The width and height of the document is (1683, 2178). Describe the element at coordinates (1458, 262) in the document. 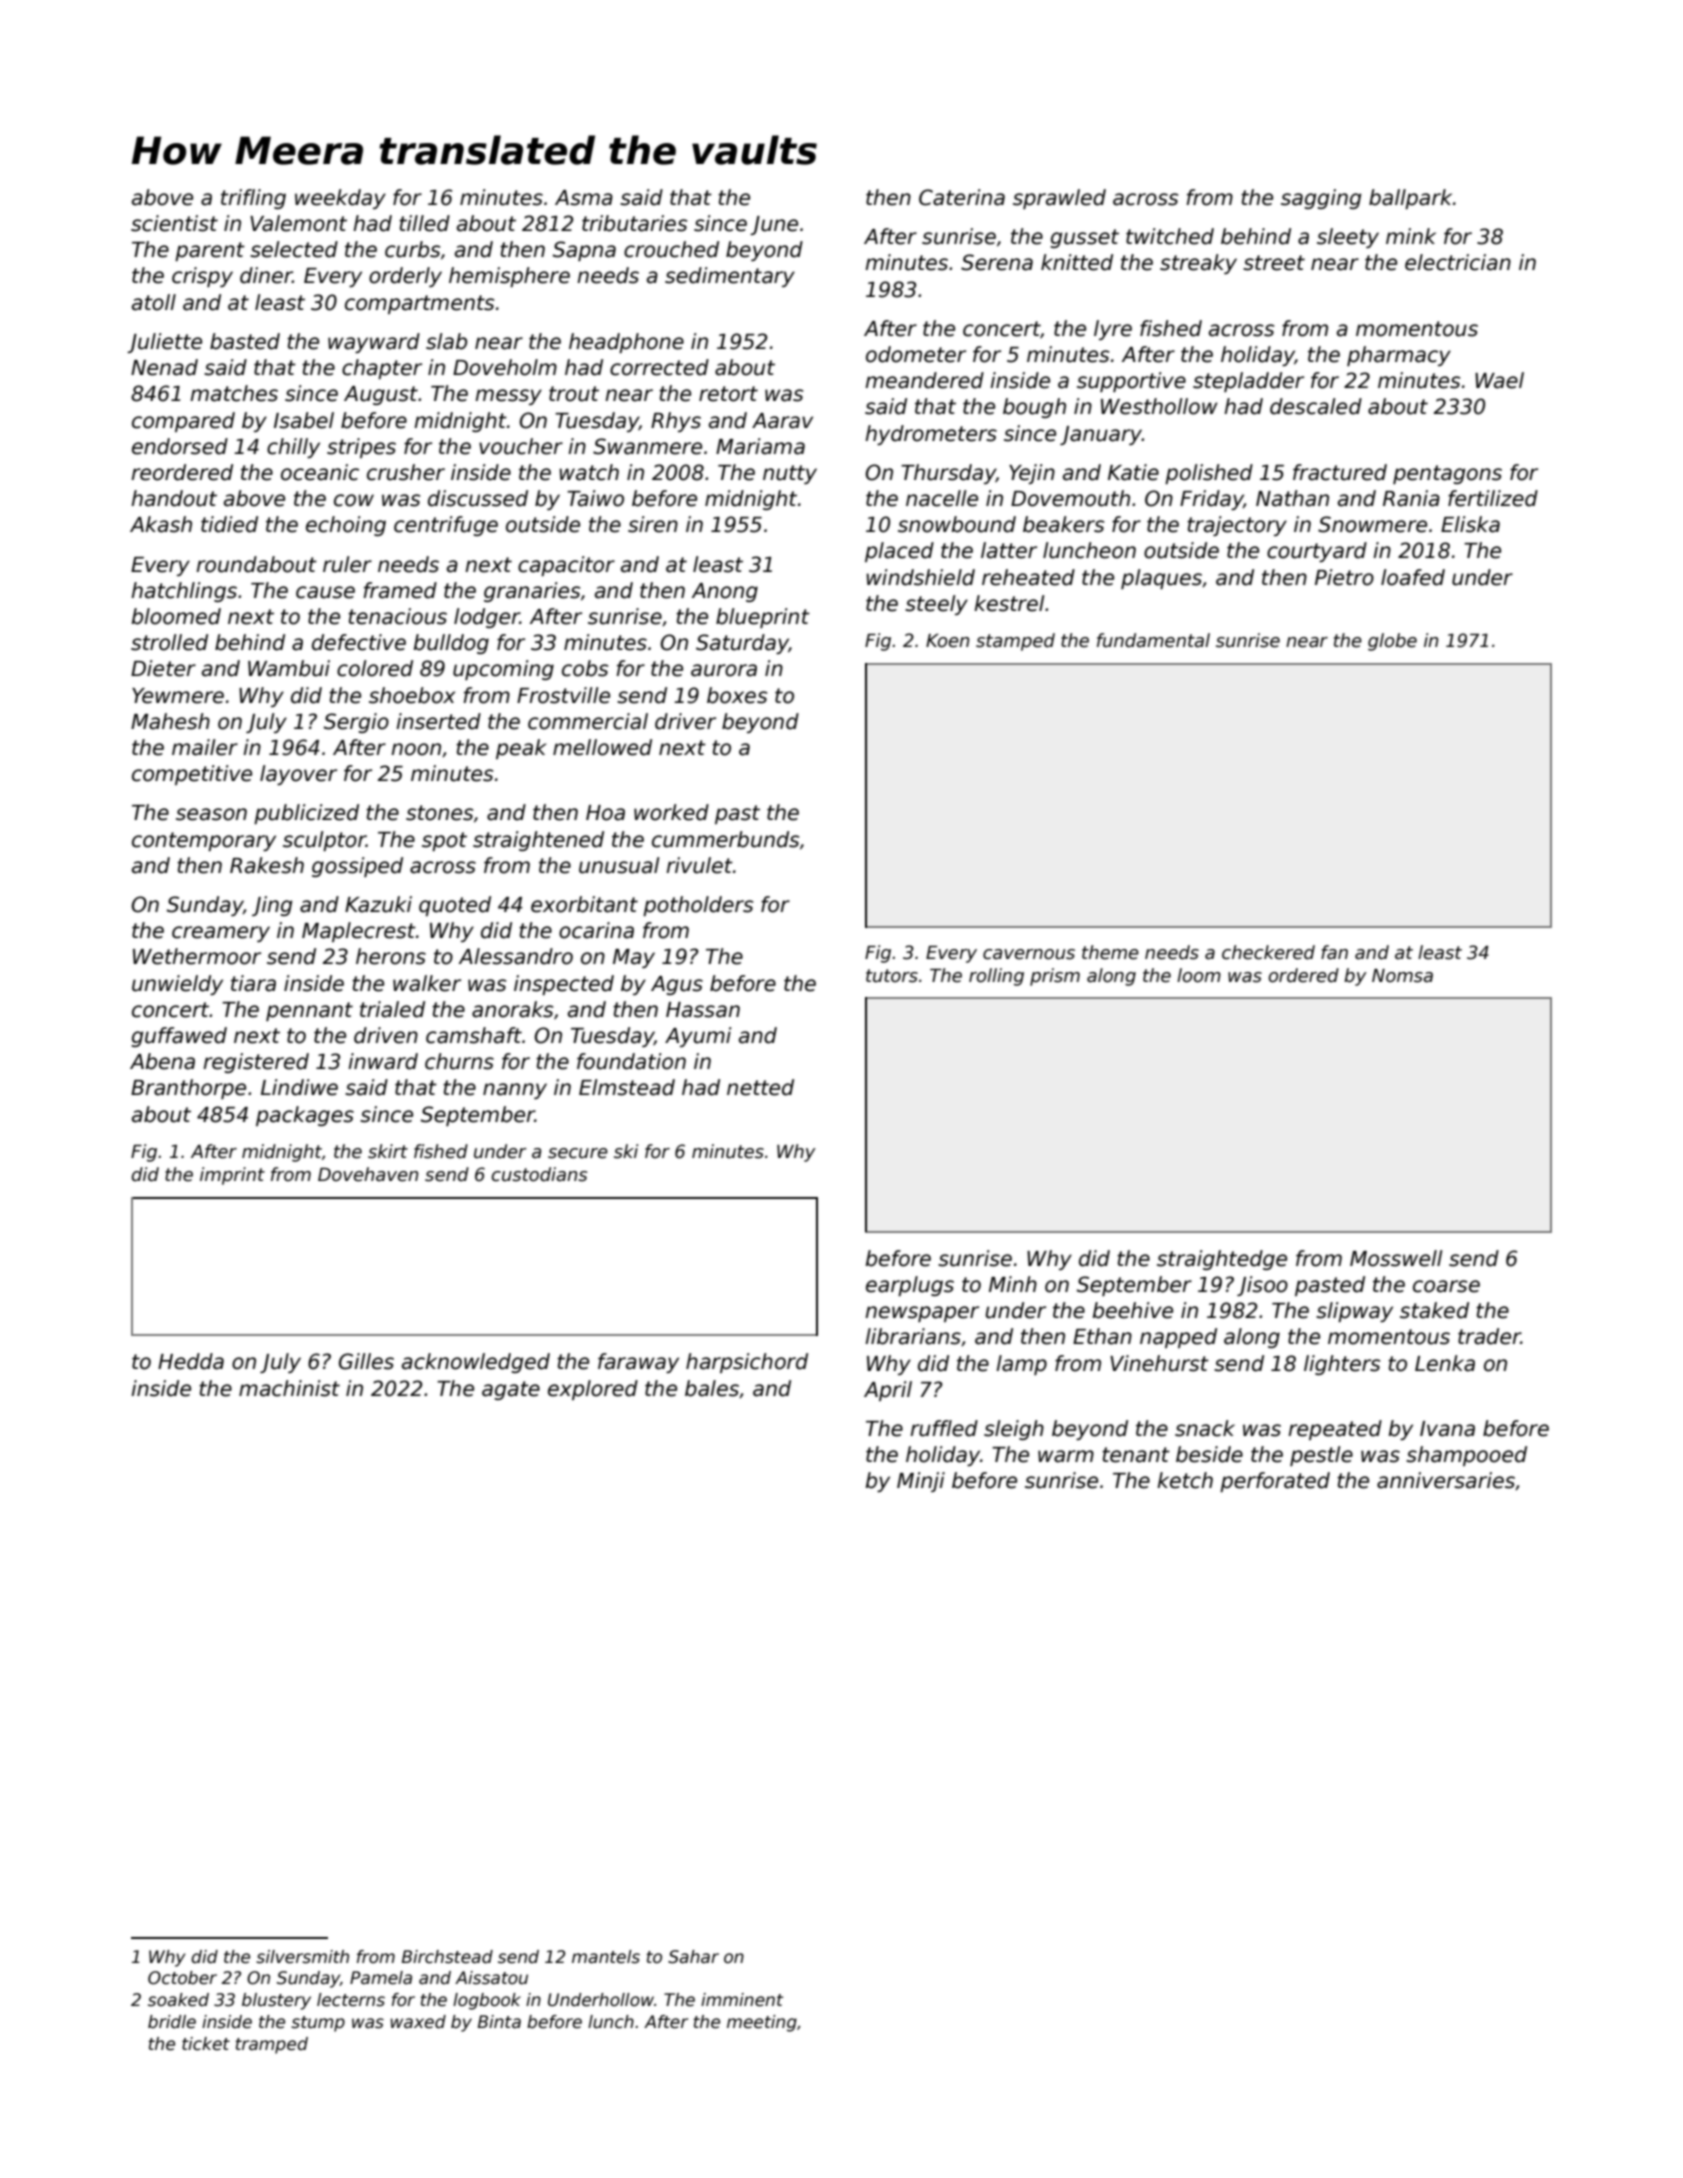

I see `electrician` at that location.
